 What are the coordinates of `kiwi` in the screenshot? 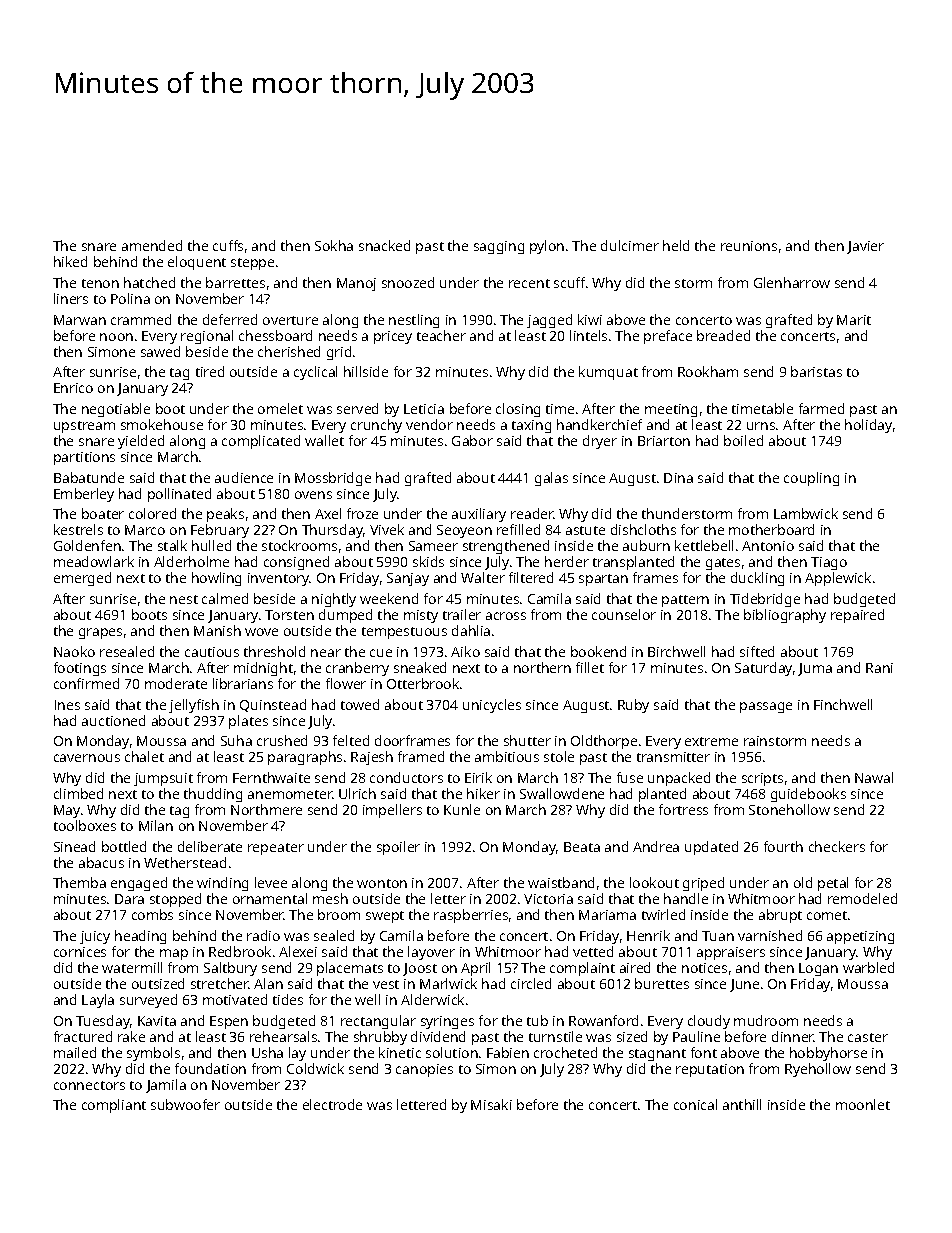 It's located at (590, 319).
